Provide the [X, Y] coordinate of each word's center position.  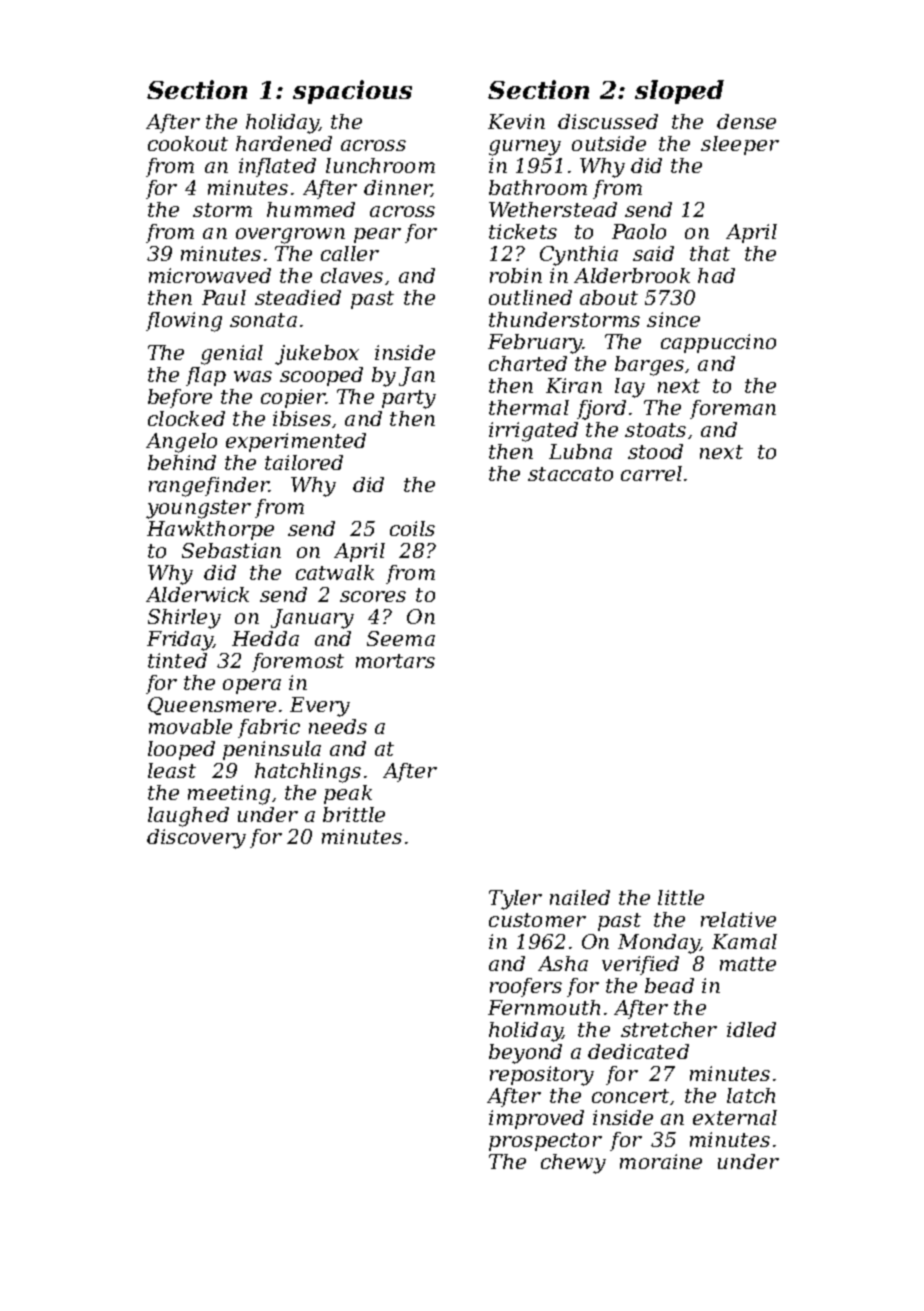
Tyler [515, 900]
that [710, 253]
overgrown [290, 236]
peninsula [272, 750]
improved [536, 1119]
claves [352, 275]
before [180, 398]
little [681, 897]
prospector [545, 1142]
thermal [529, 407]
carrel [651, 473]
